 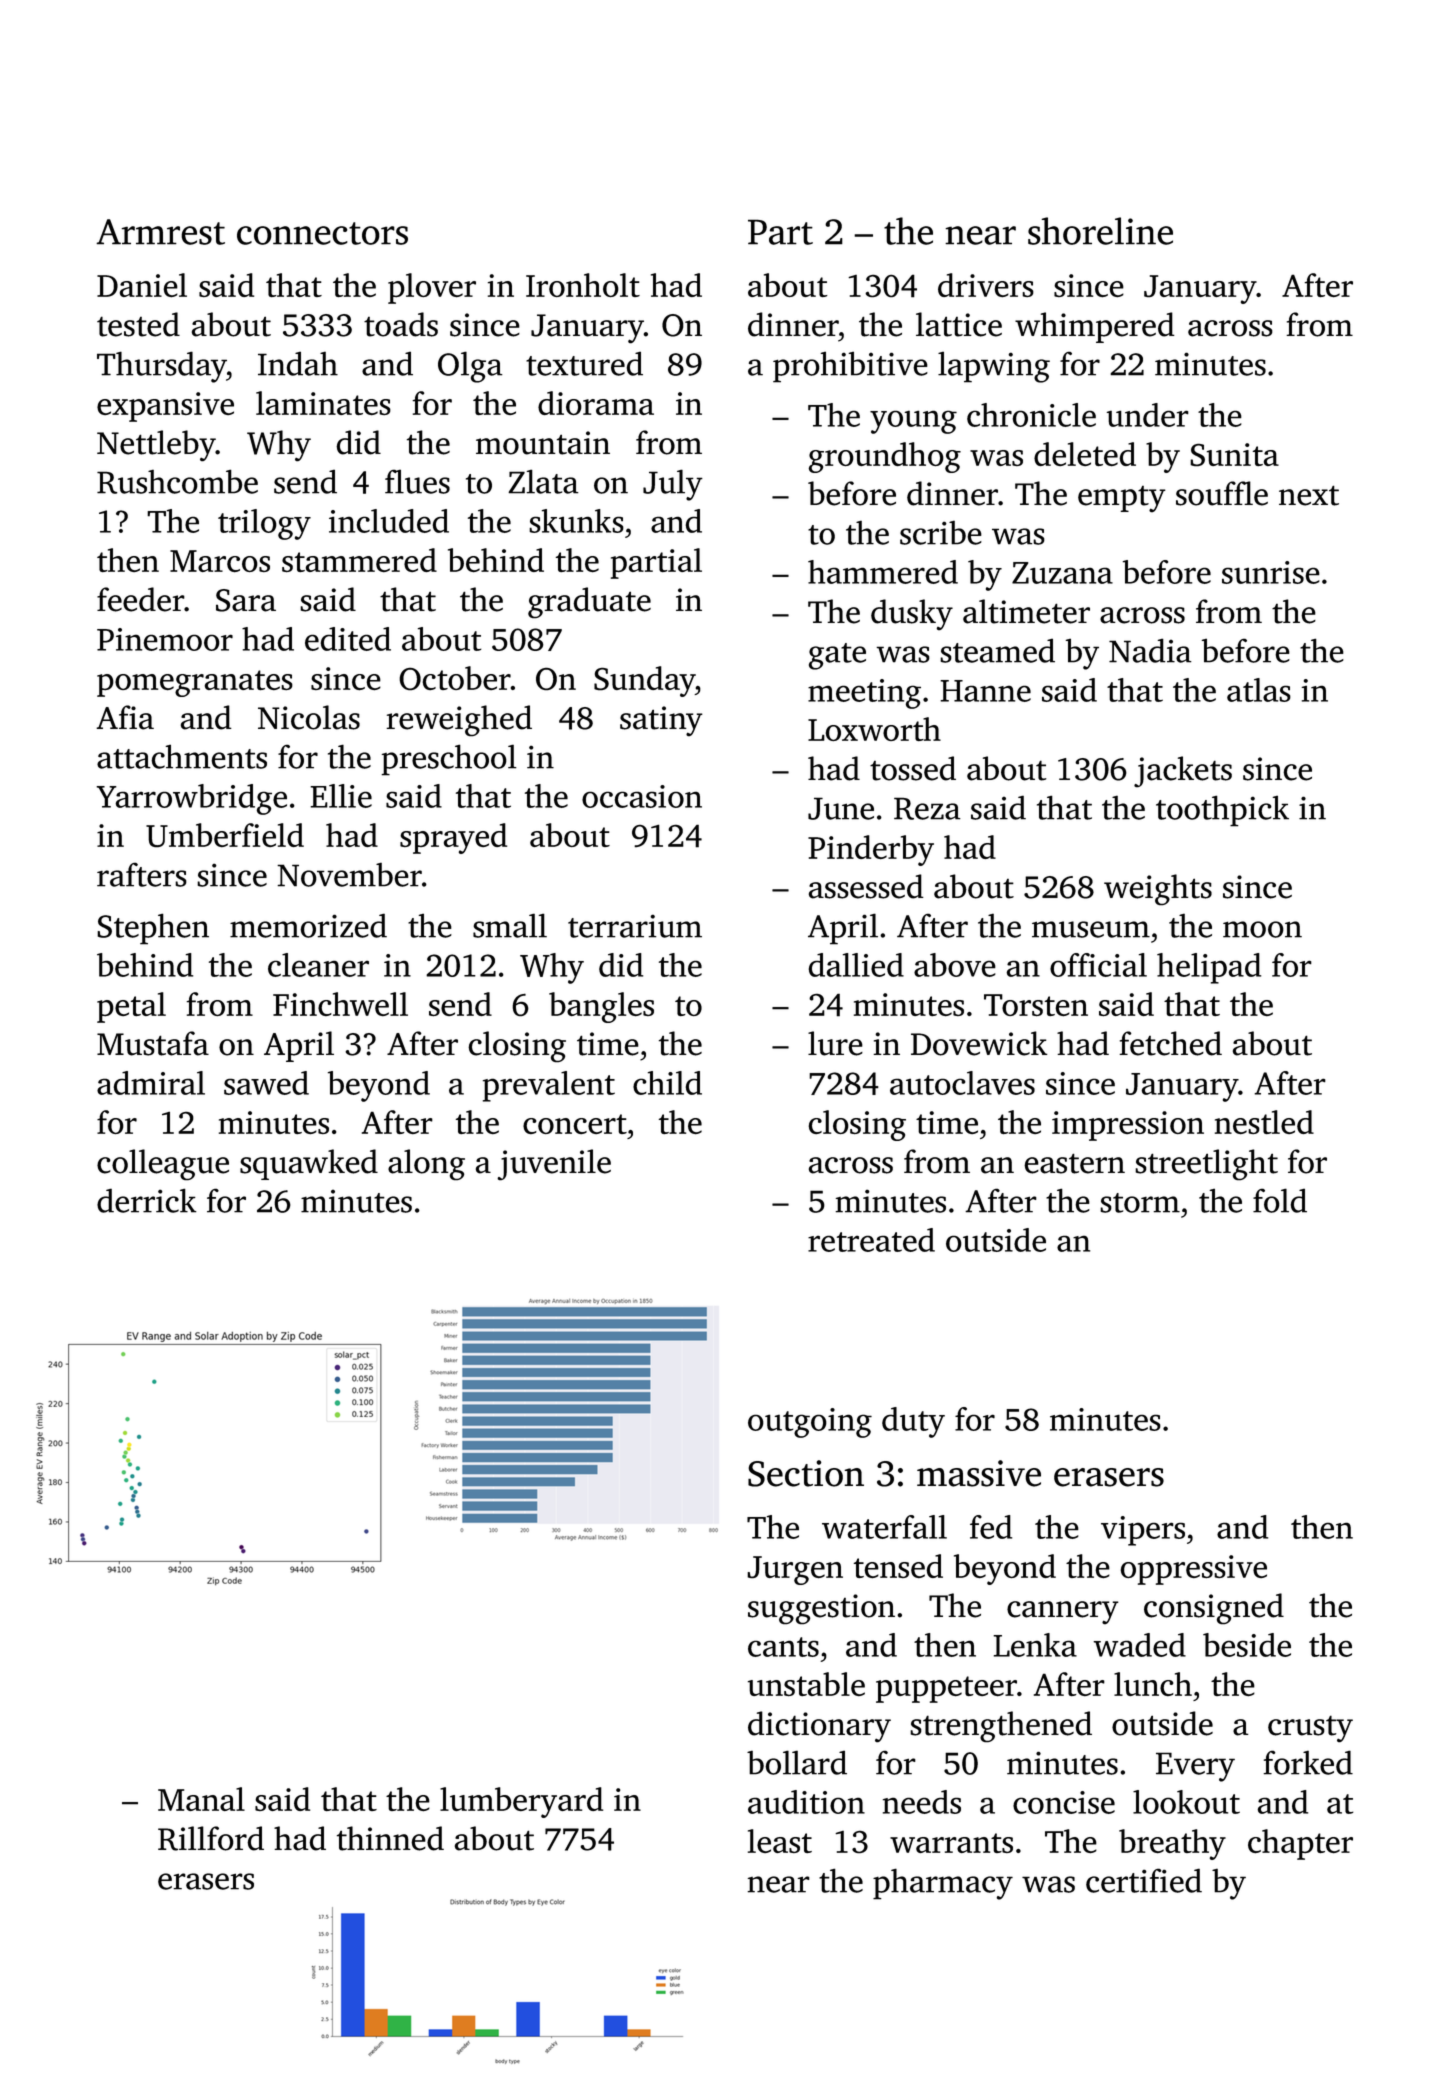 I want to click on puppeteer, so click(x=946, y=1689).
